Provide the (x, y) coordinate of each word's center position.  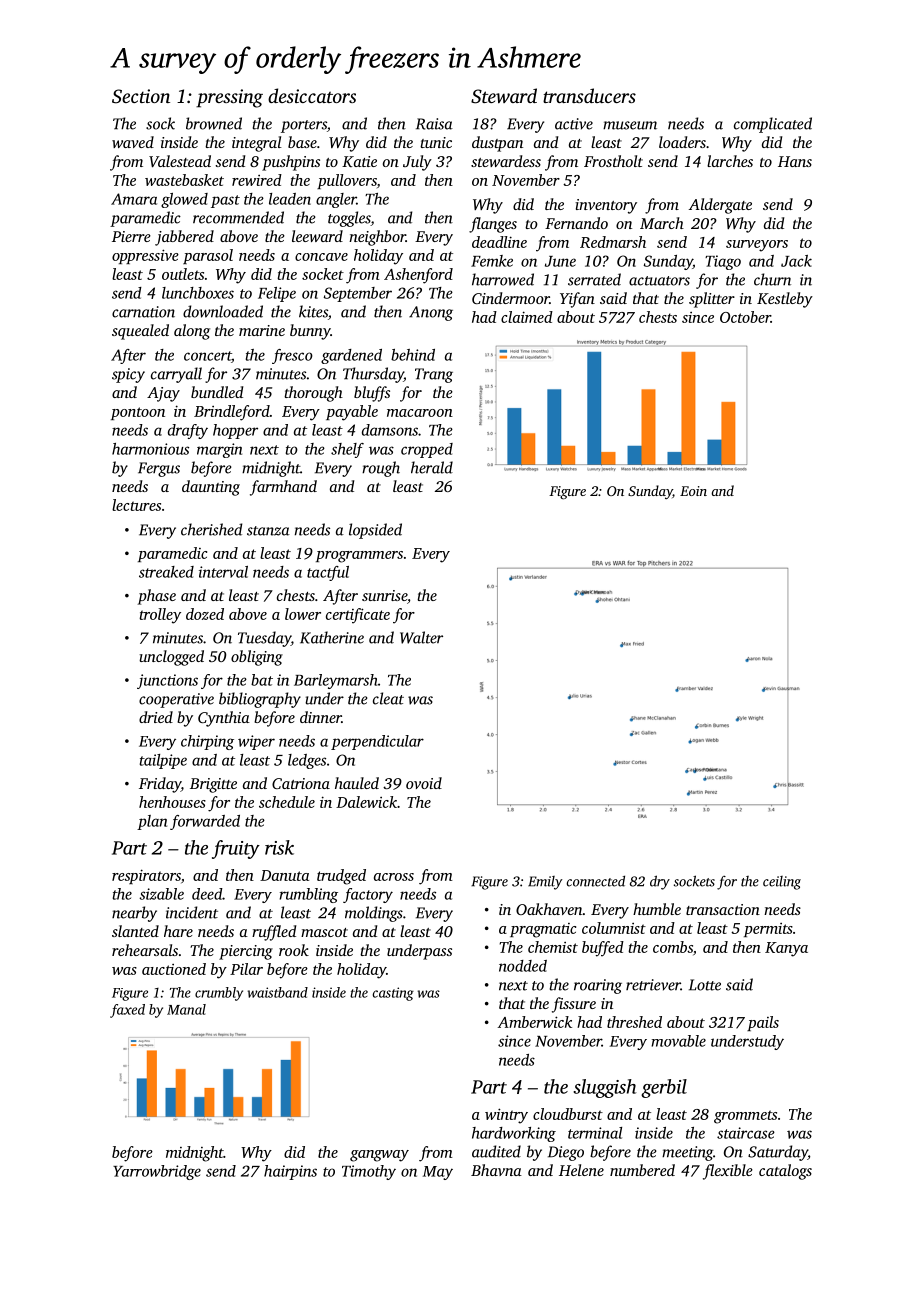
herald (432, 467)
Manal (186, 1009)
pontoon (138, 413)
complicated (773, 125)
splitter (712, 300)
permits (768, 930)
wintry (506, 1116)
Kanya (786, 949)
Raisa (434, 124)
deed (207, 894)
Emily (545, 883)
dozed (205, 614)
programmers (359, 557)
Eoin (693, 491)
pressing (229, 98)
